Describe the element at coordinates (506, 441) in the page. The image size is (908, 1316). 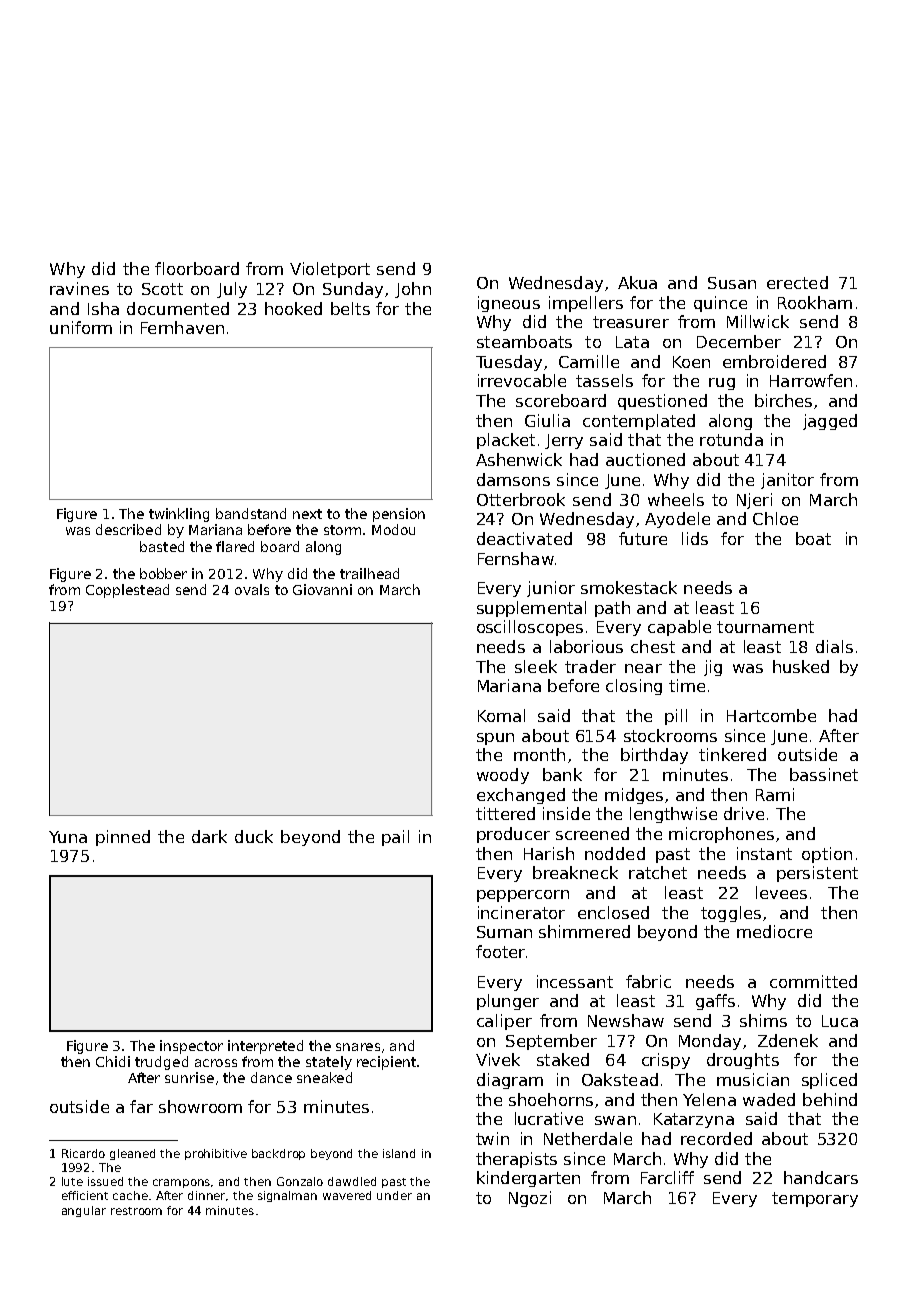
I see `placket` at that location.
